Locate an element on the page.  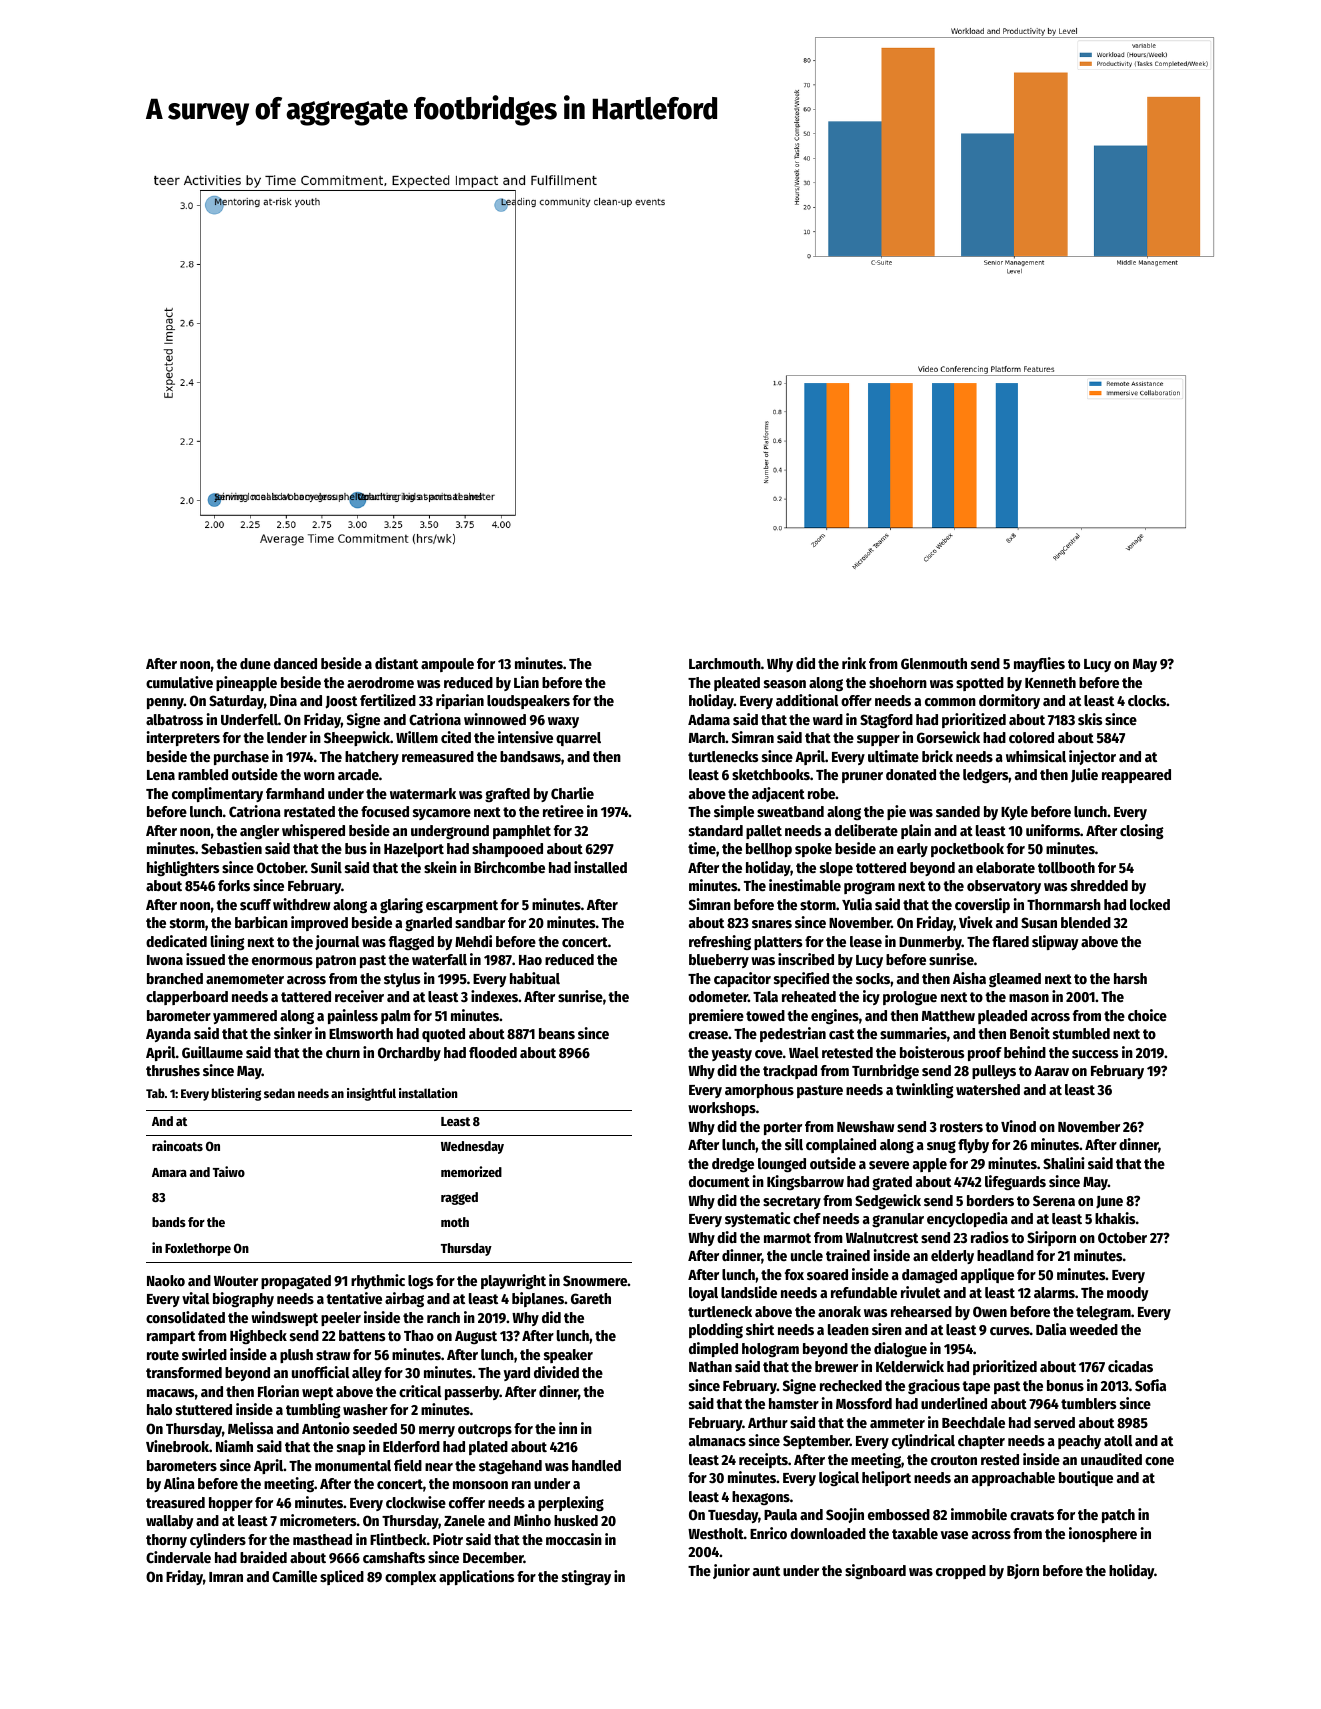
Dina is located at coordinates (283, 700).
